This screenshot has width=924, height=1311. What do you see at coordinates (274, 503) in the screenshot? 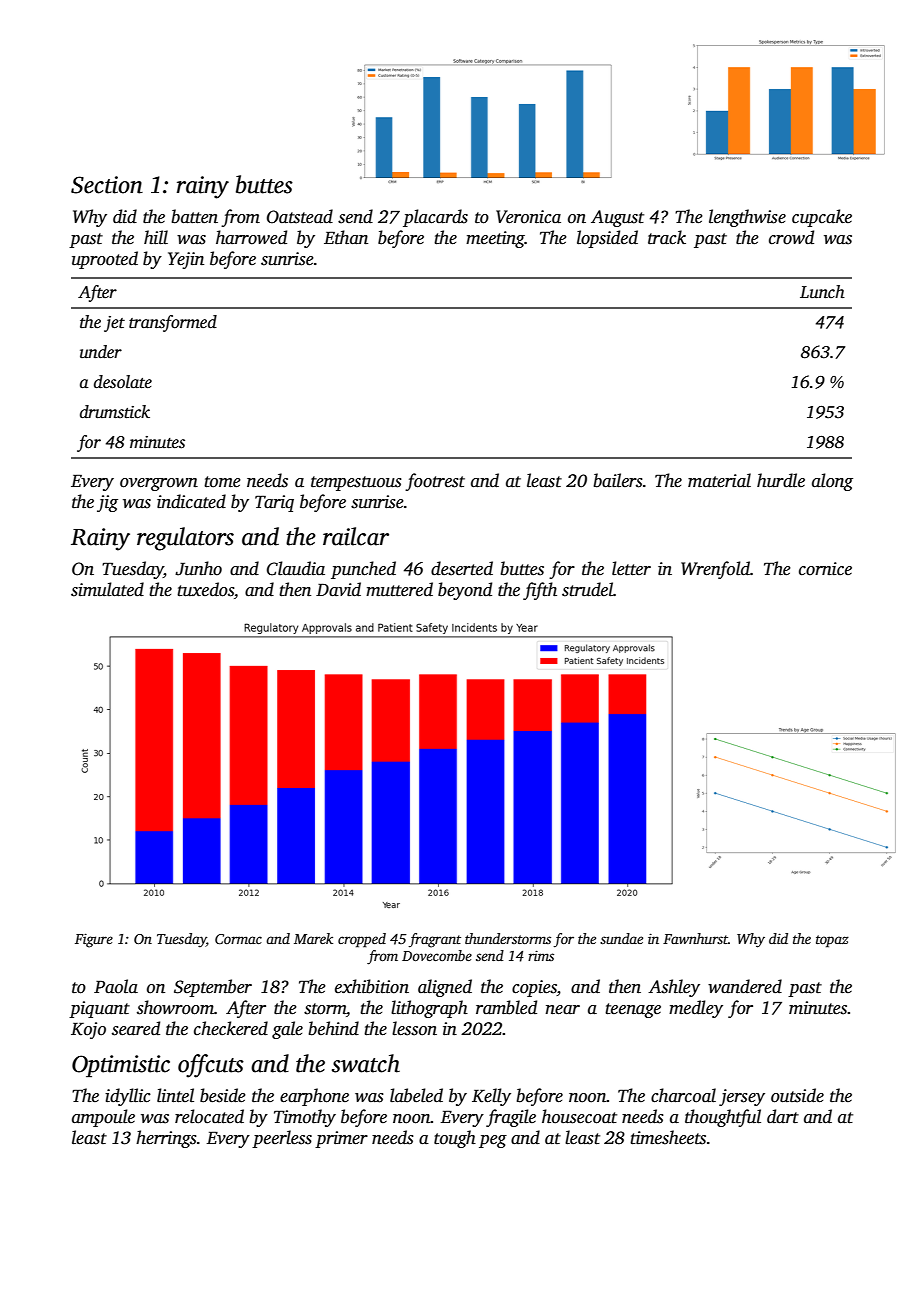
I see `Tariq` at bounding box center [274, 503].
